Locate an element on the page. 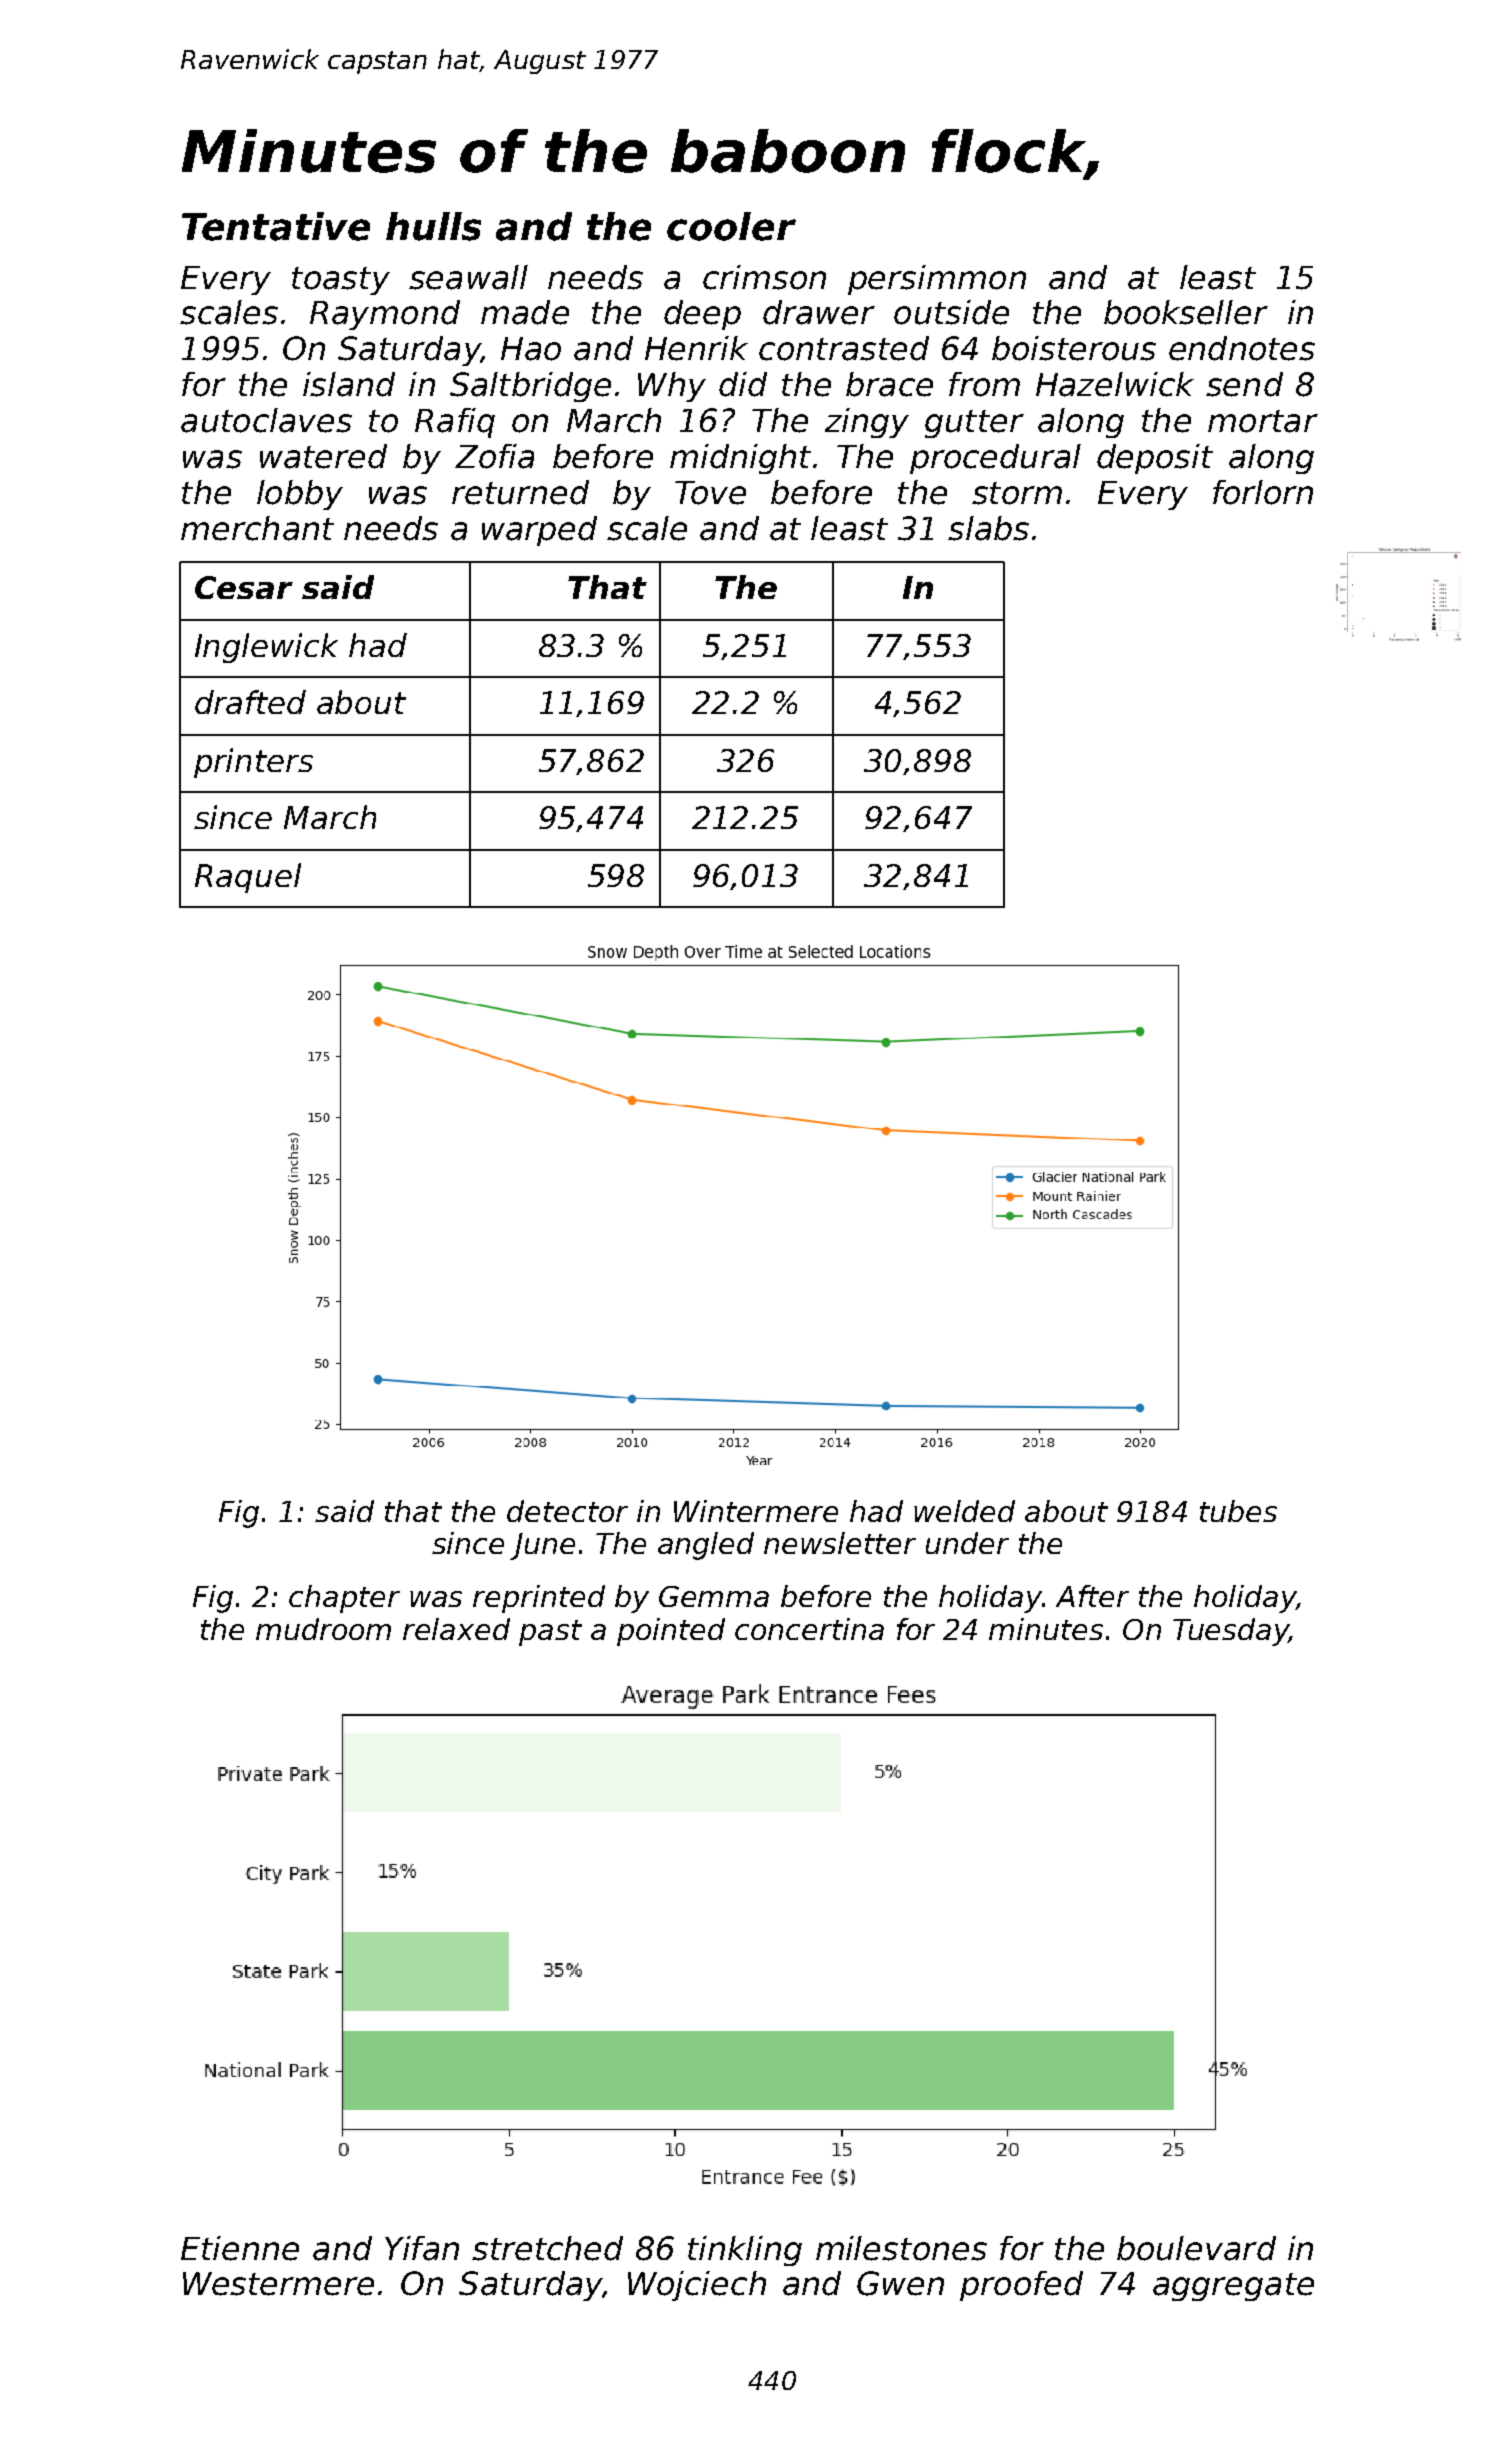 The image size is (1496, 2464). toasty is located at coordinates (341, 281).
